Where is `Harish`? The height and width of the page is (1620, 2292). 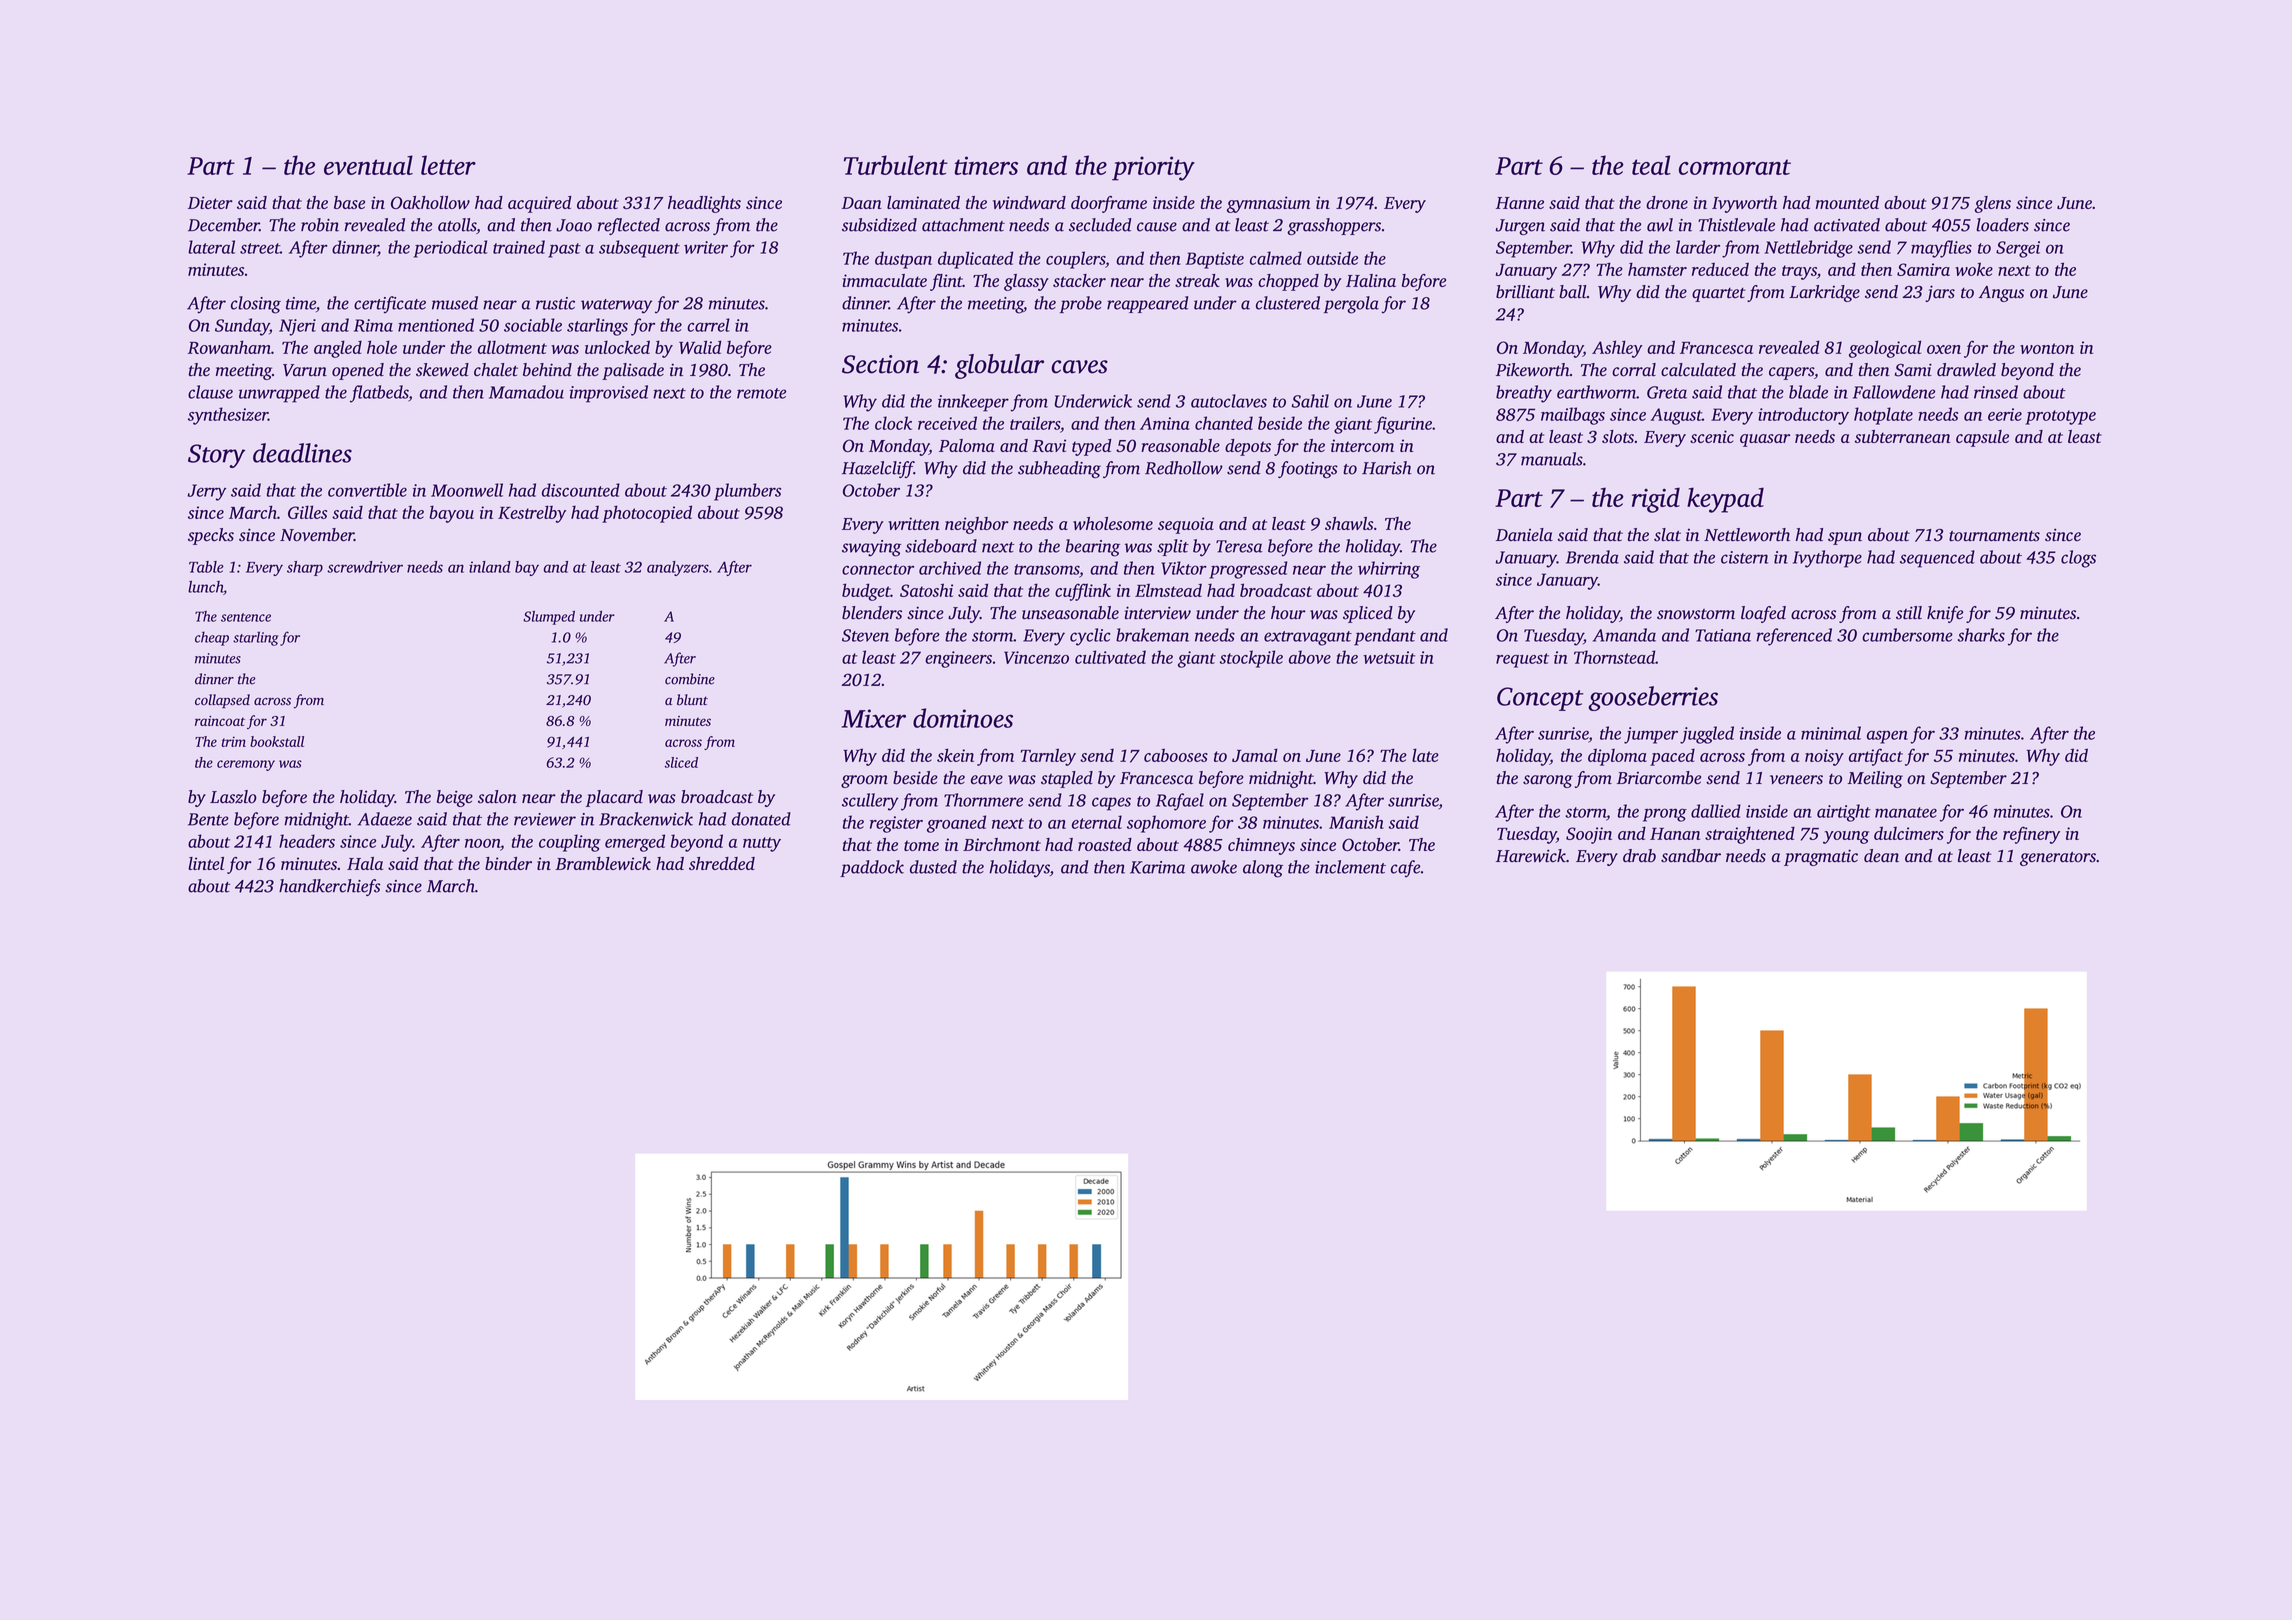
Harish is located at coordinates (1387, 468).
